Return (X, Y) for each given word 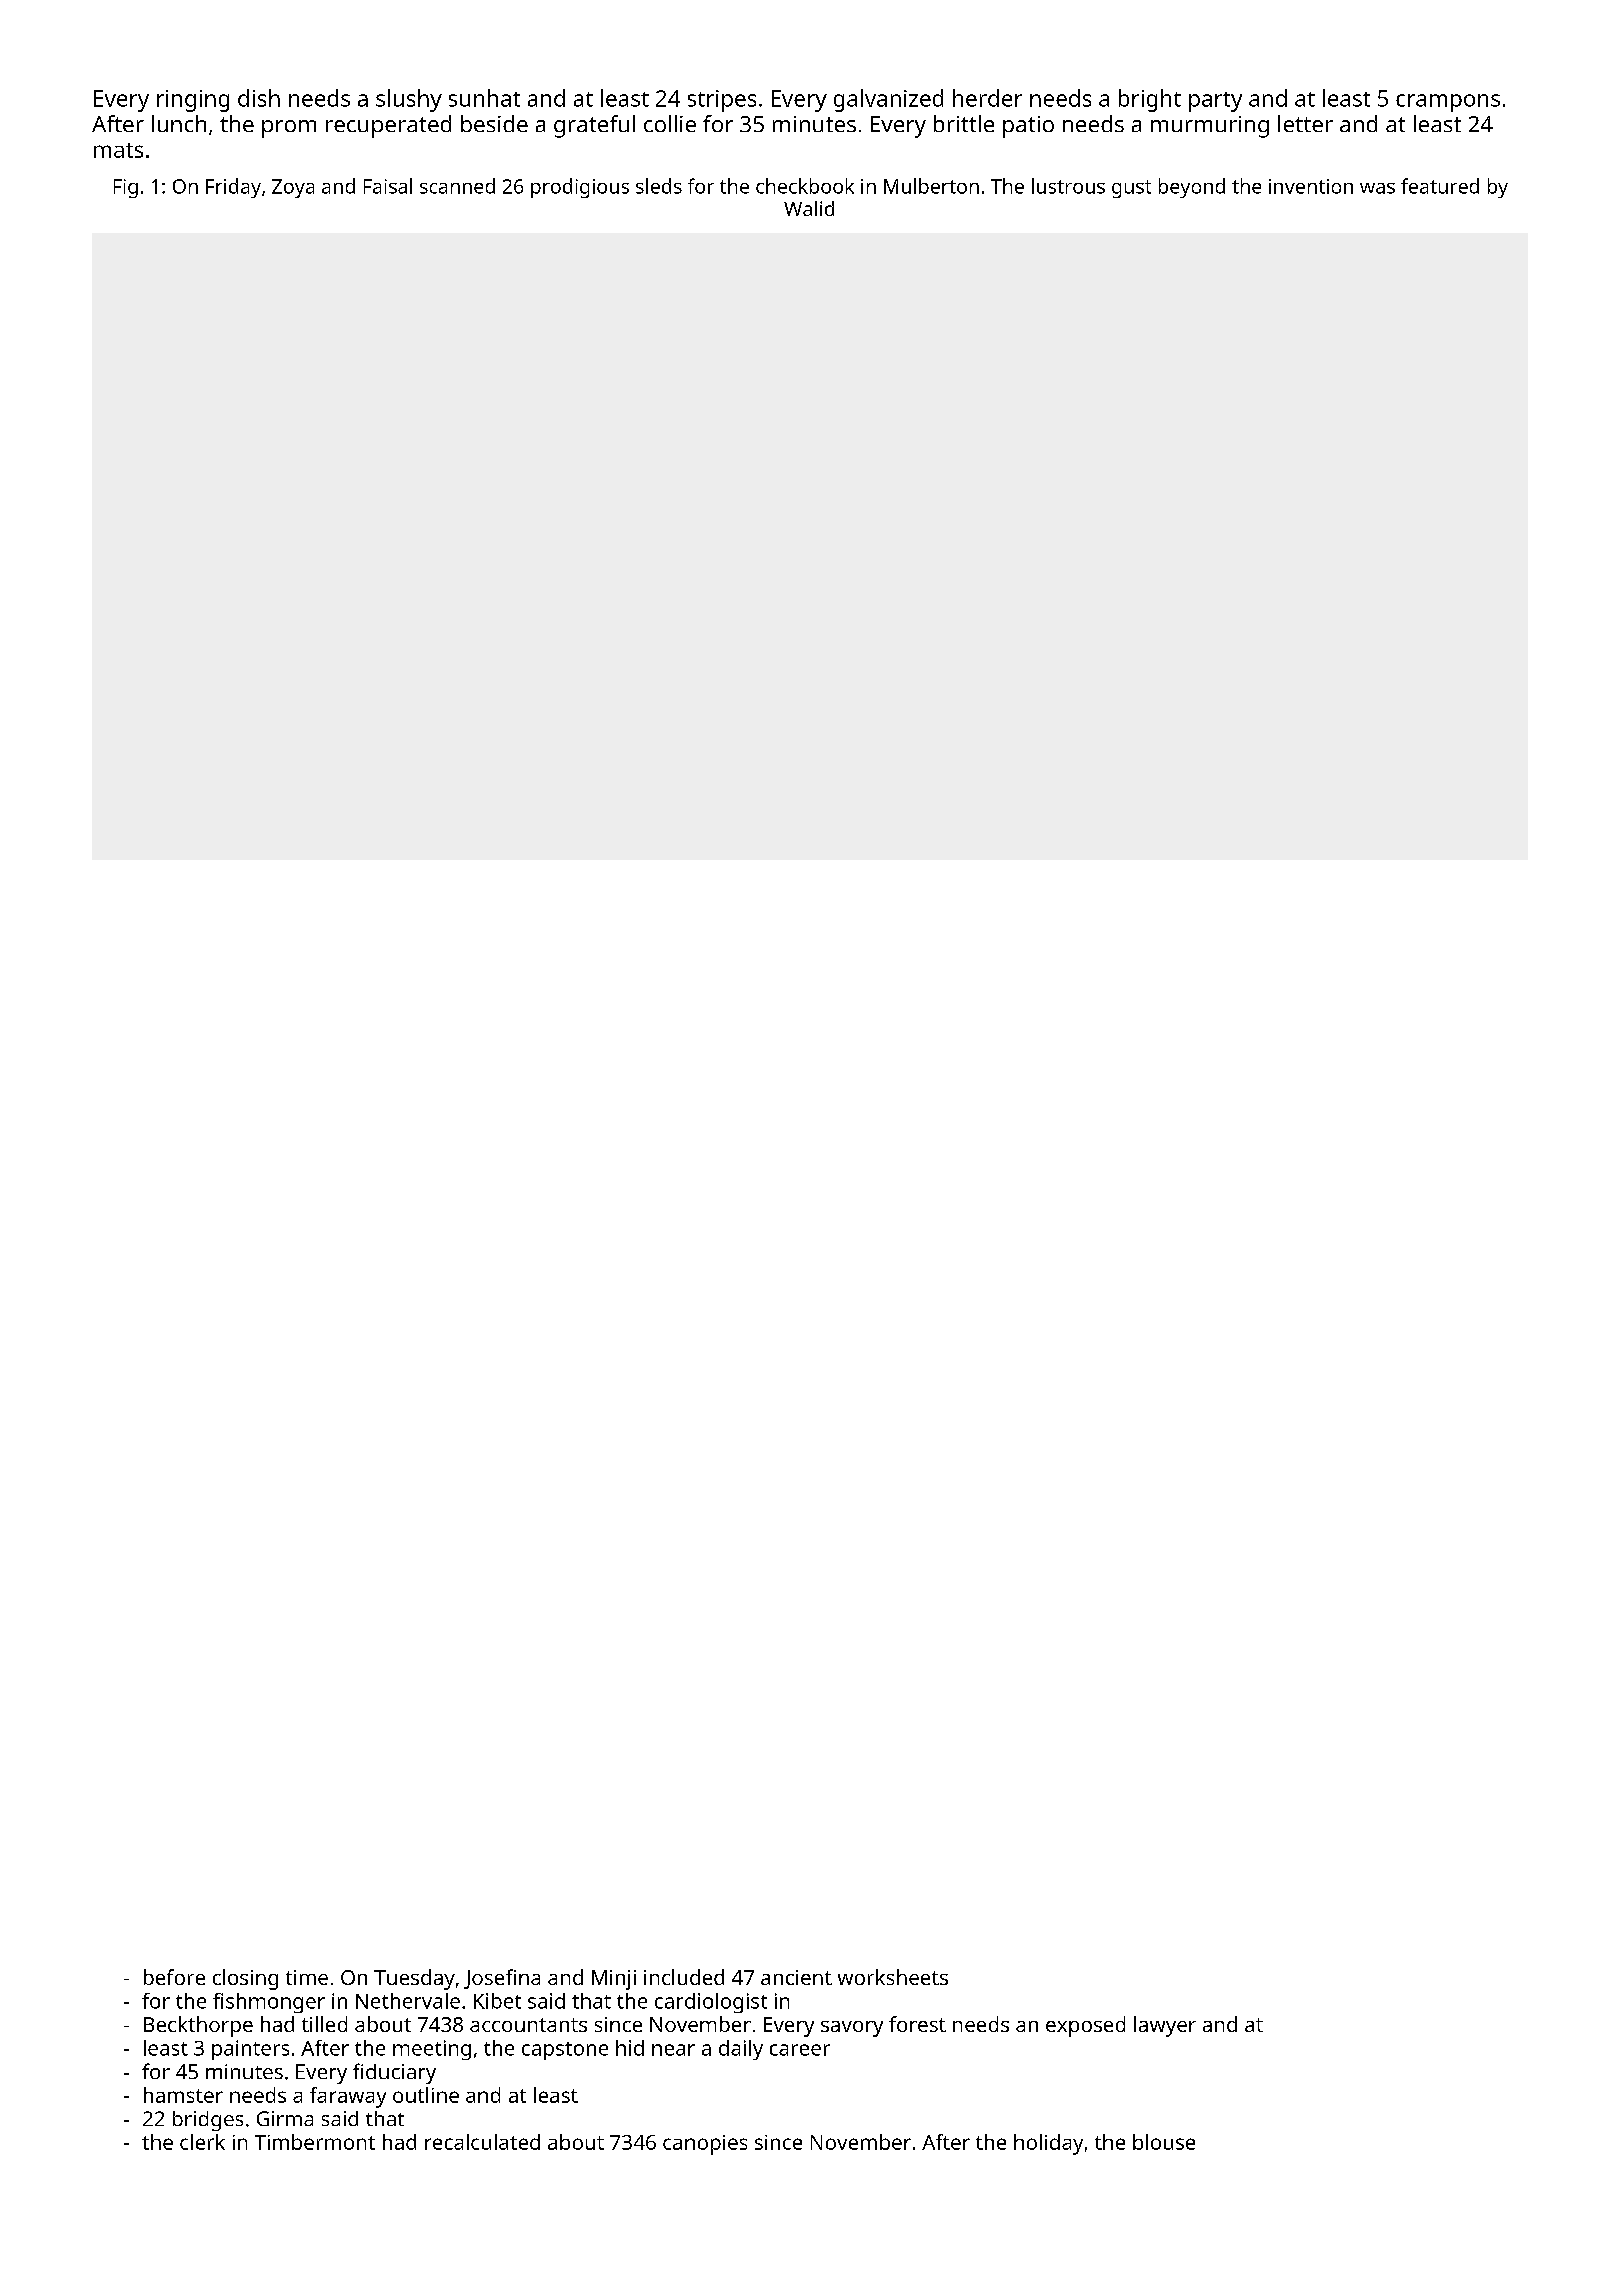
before (174, 1977)
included (684, 1977)
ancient (796, 1977)
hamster (183, 2095)
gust (1131, 189)
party (1215, 102)
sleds (659, 186)
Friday (233, 188)
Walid (809, 208)
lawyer (1165, 2026)
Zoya (293, 188)
